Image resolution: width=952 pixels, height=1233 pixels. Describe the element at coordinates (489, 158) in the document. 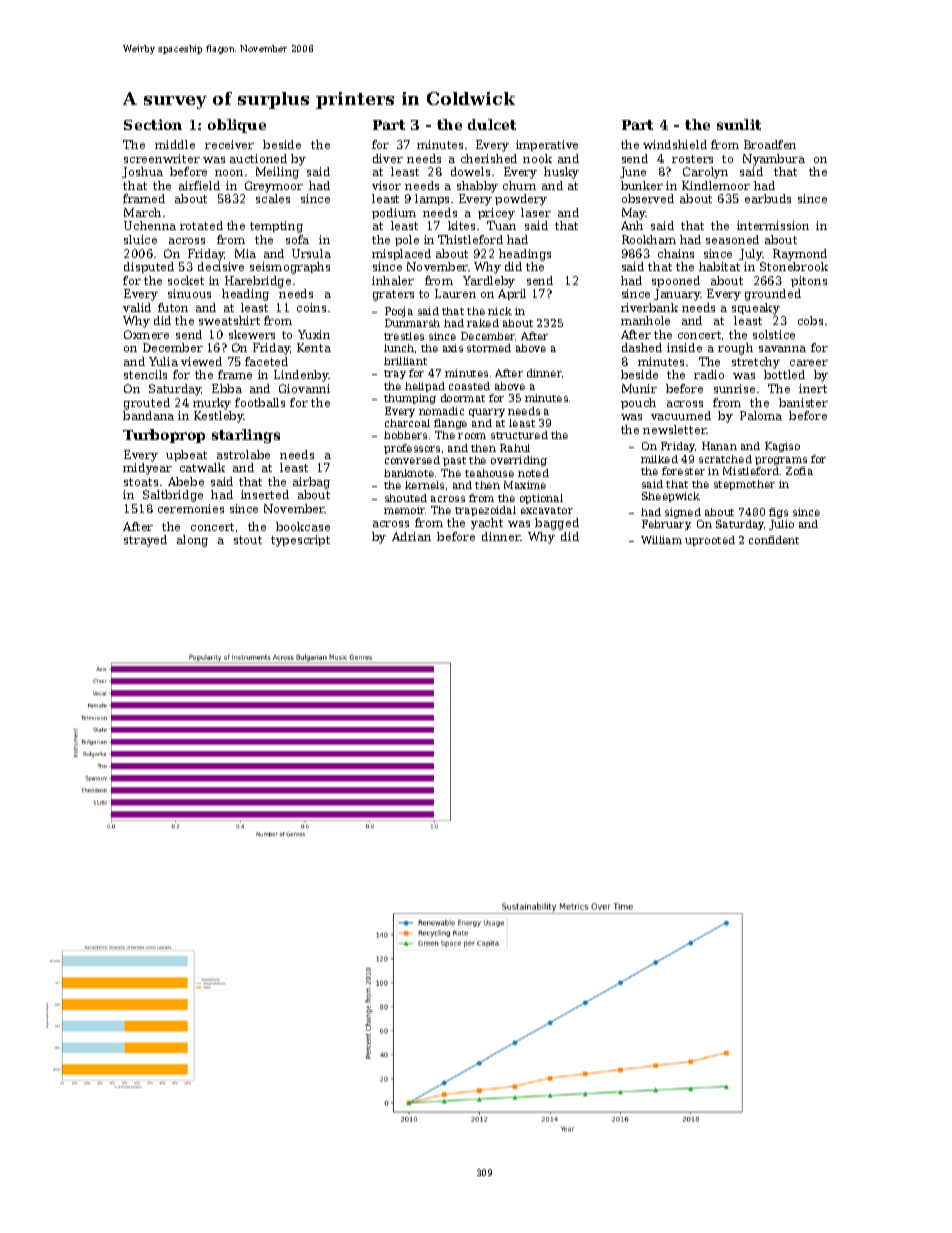

I see `cherished` at that location.
